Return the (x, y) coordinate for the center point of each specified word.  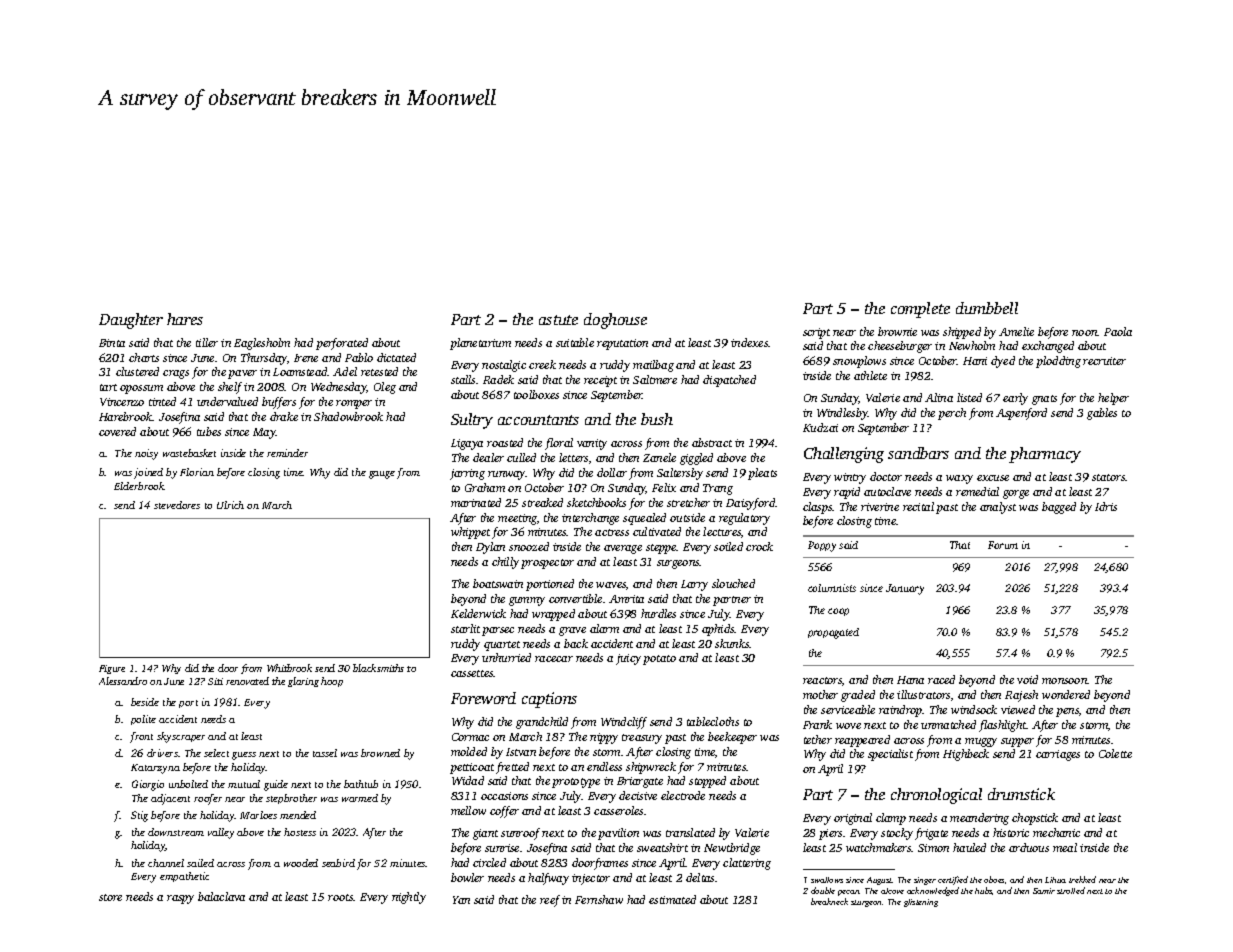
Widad (468, 780)
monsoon (1065, 681)
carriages (1058, 755)
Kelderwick (478, 613)
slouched (733, 583)
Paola (1118, 331)
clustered (137, 371)
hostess (300, 832)
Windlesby (842, 414)
